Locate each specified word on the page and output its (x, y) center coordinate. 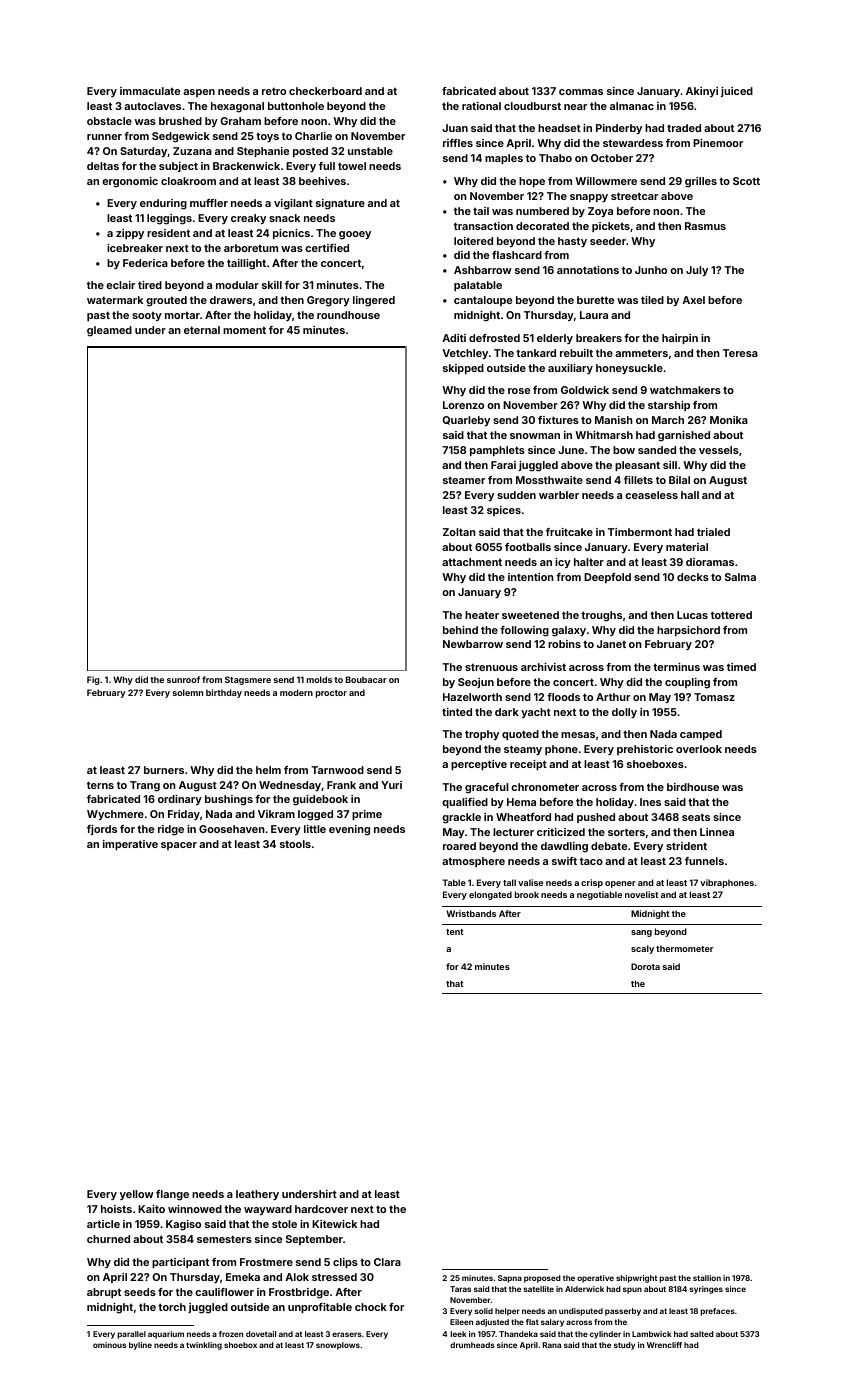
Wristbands (471, 913)
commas (581, 92)
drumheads (472, 1345)
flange (172, 1195)
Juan (455, 128)
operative (595, 1279)
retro (274, 91)
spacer (179, 846)
